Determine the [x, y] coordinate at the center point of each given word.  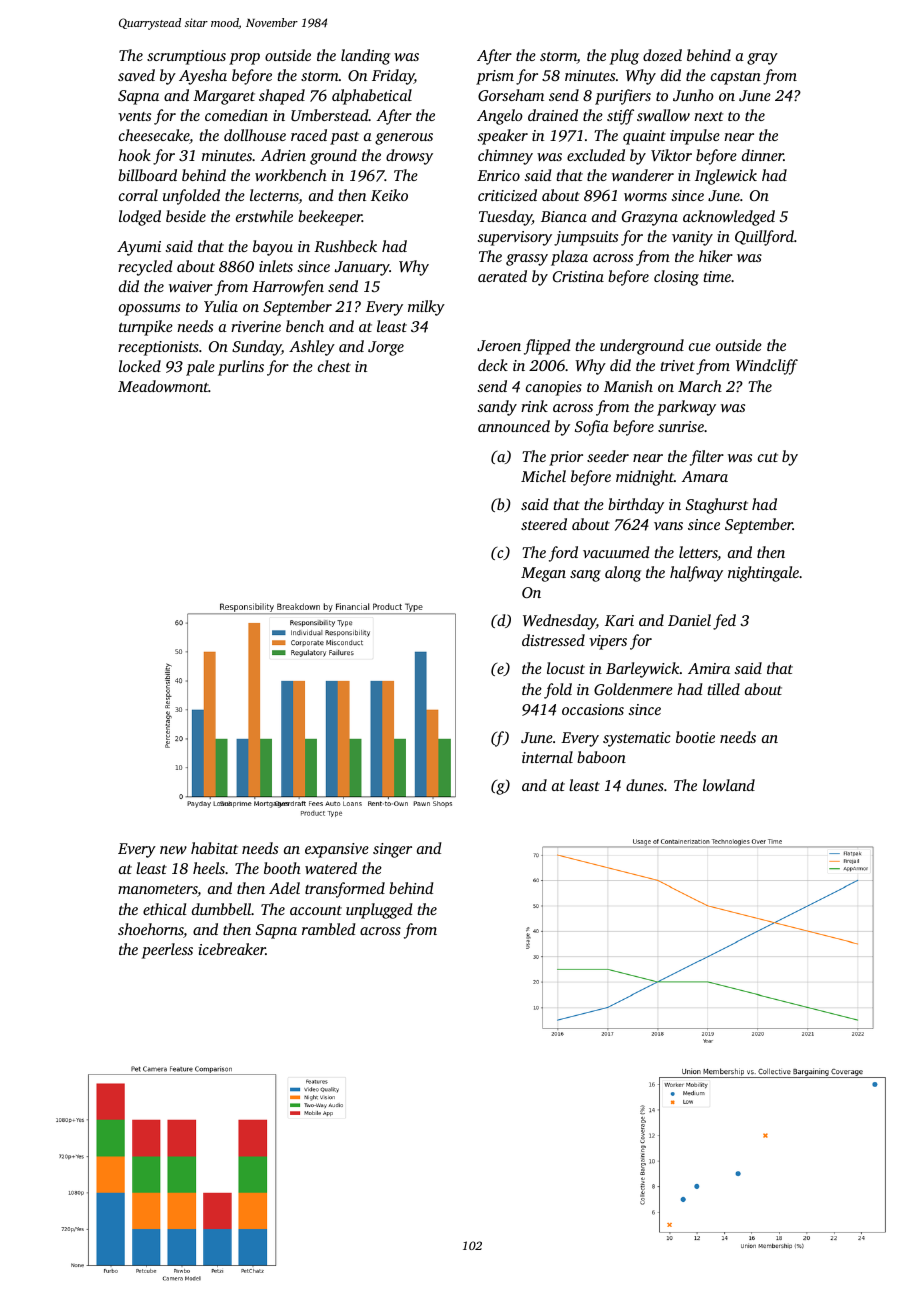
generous [404, 139]
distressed [553, 640]
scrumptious [186, 57]
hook [134, 155]
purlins [241, 368]
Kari [619, 620]
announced [514, 426]
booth [282, 868]
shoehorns [151, 930]
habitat [214, 848]
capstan [736, 78]
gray [762, 59]
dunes [645, 785]
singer [392, 850]
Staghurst [717, 506]
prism [495, 77]
